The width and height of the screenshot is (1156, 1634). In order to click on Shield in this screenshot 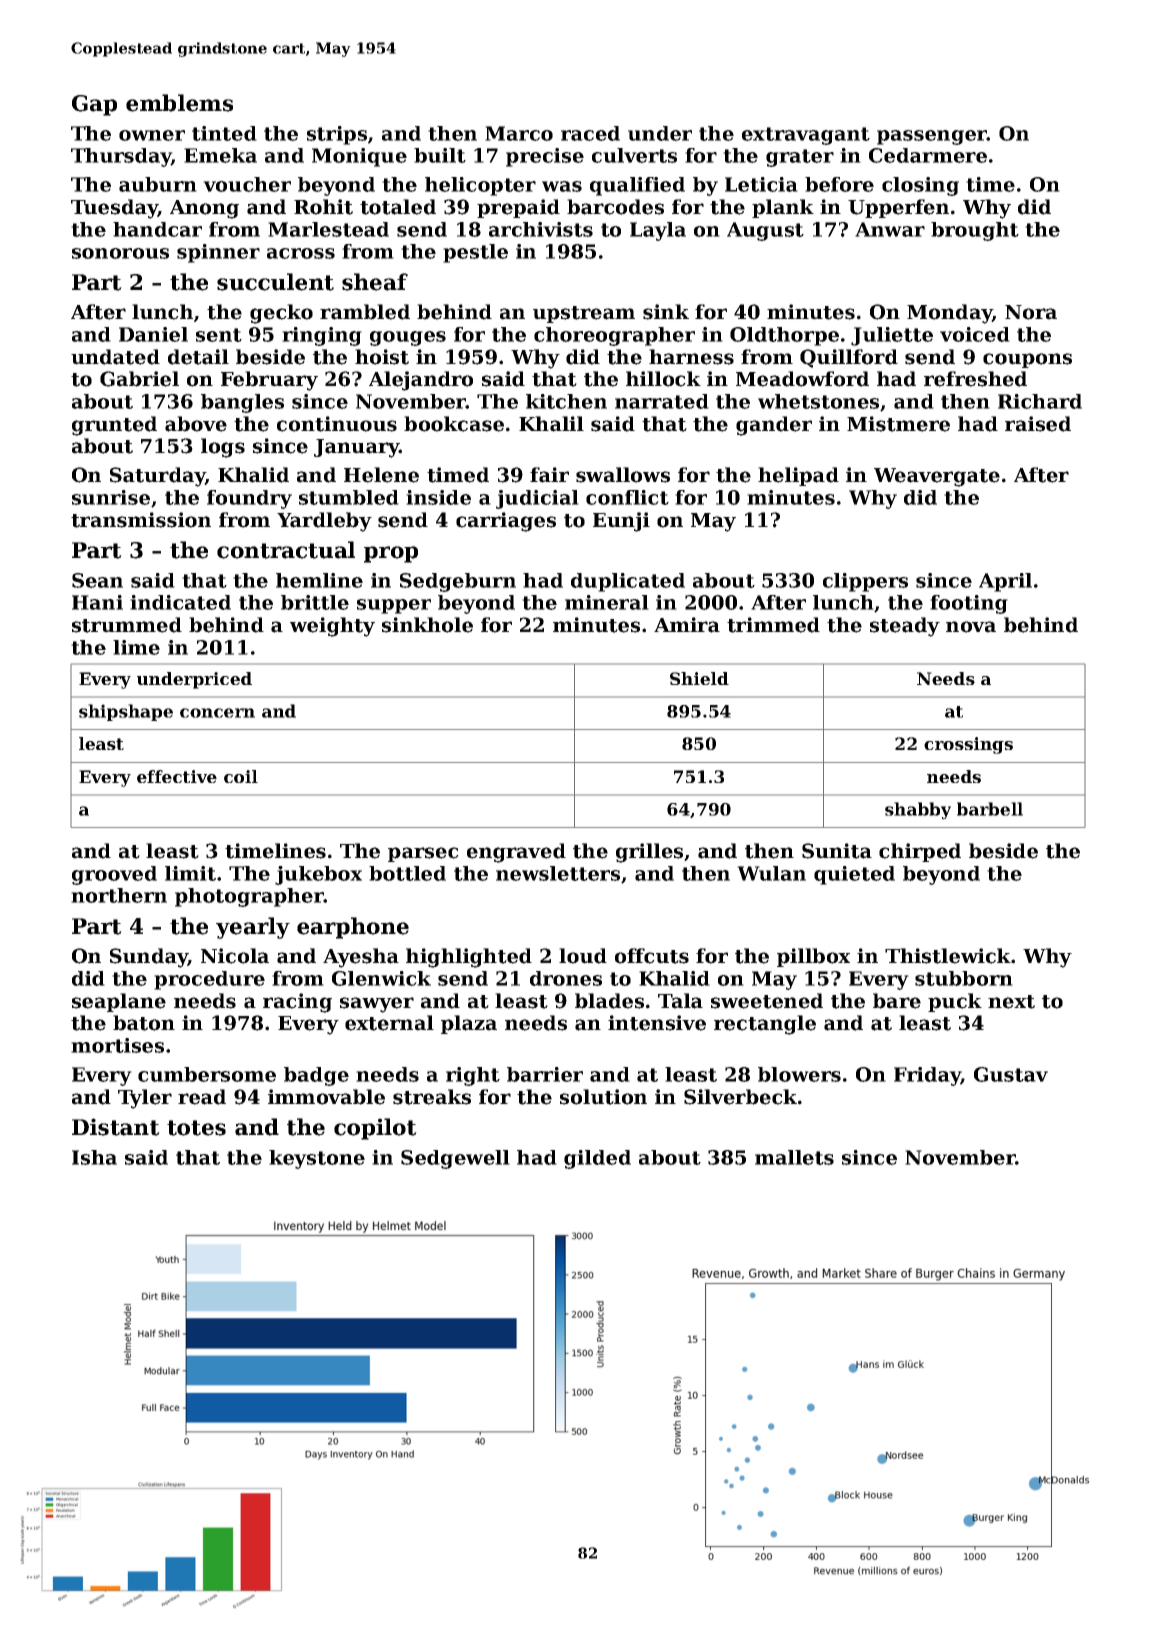, I will do `click(699, 678)`.
